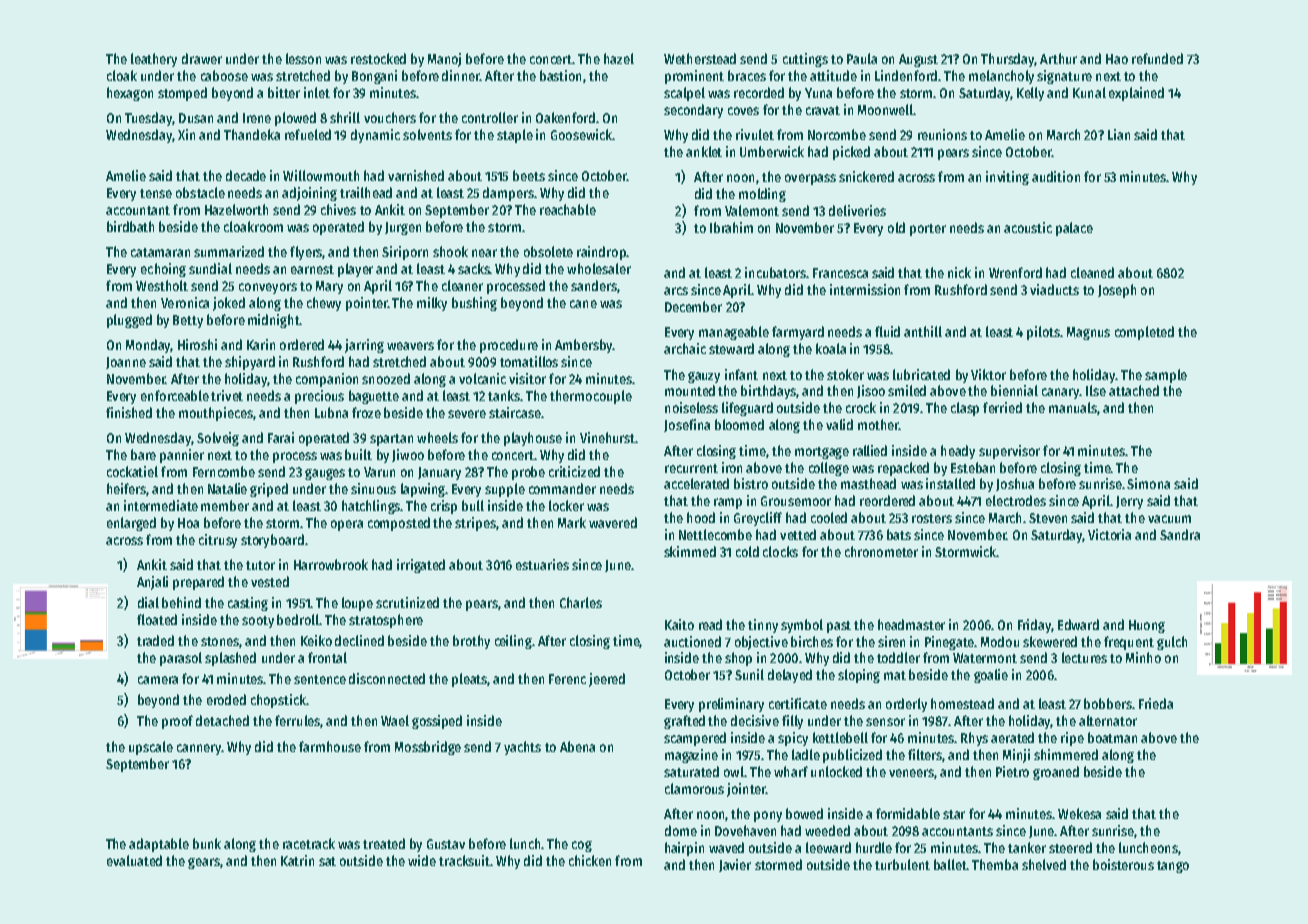 Image resolution: width=1308 pixels, height=924 pixels. Describe the element at coordinates (1157, 58) in the screenshot. I see `refunded` at that location.
